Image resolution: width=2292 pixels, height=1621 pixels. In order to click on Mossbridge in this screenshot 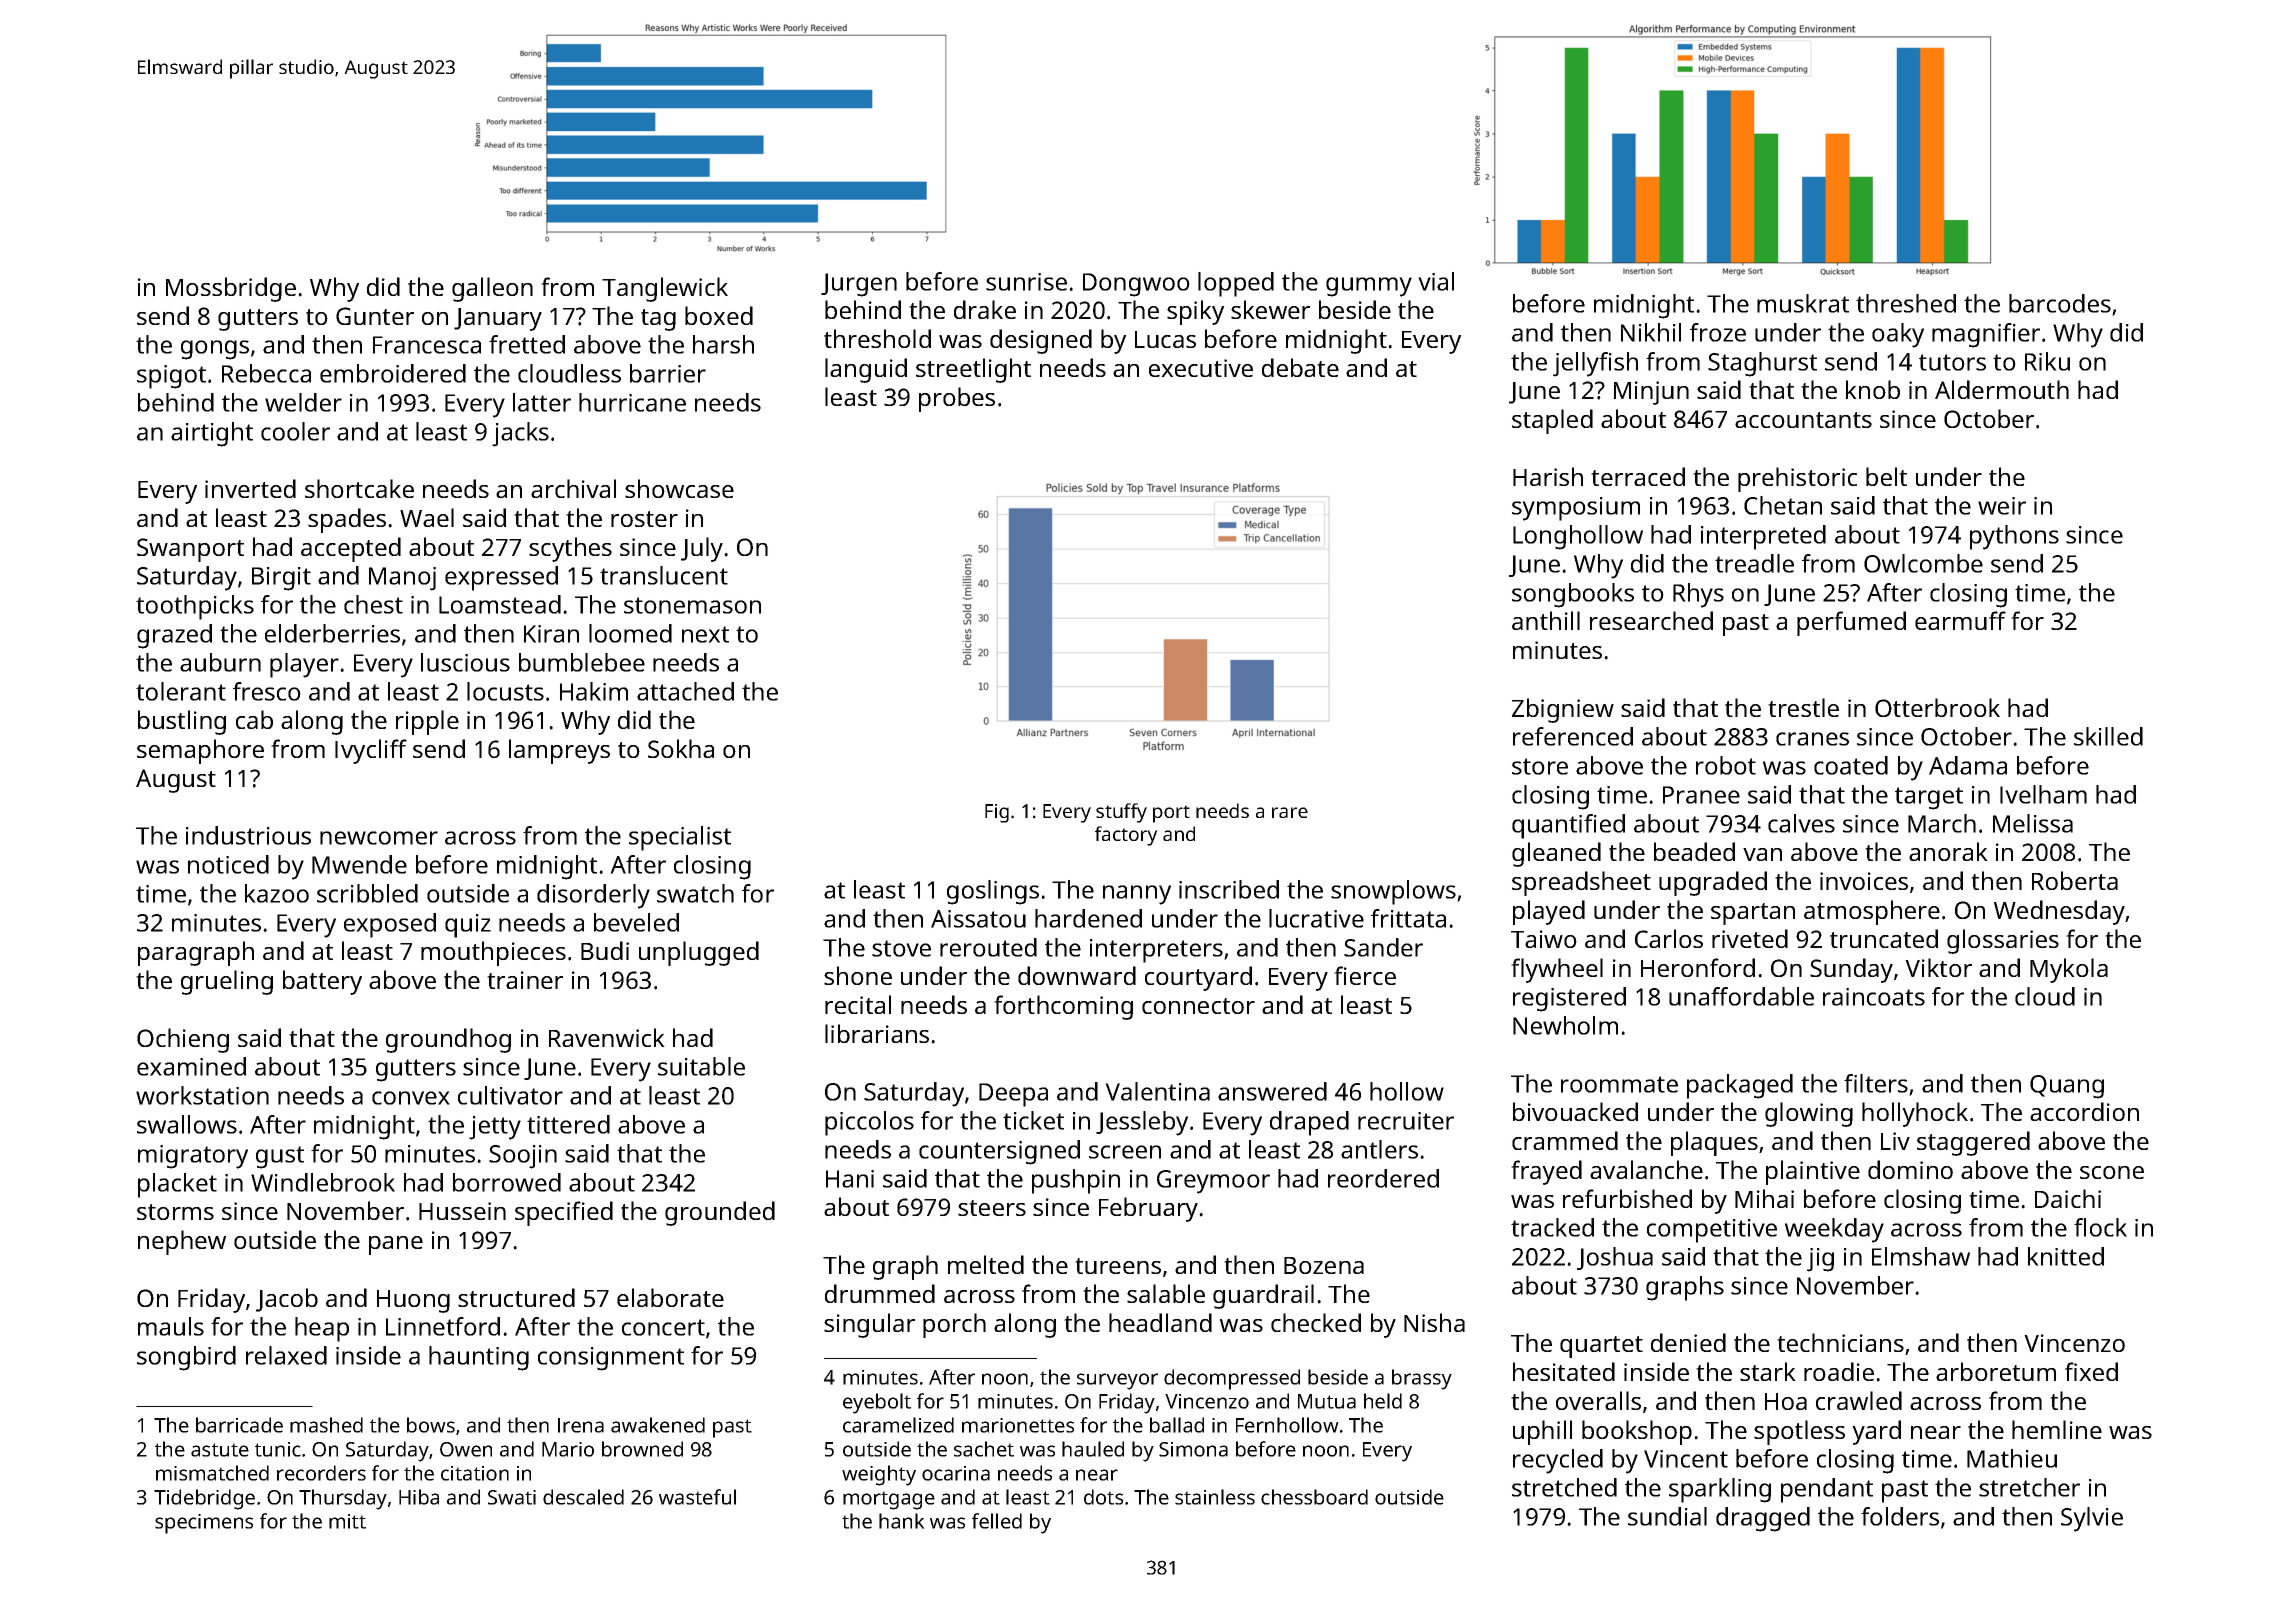, I will do `click(231, 289)`.
